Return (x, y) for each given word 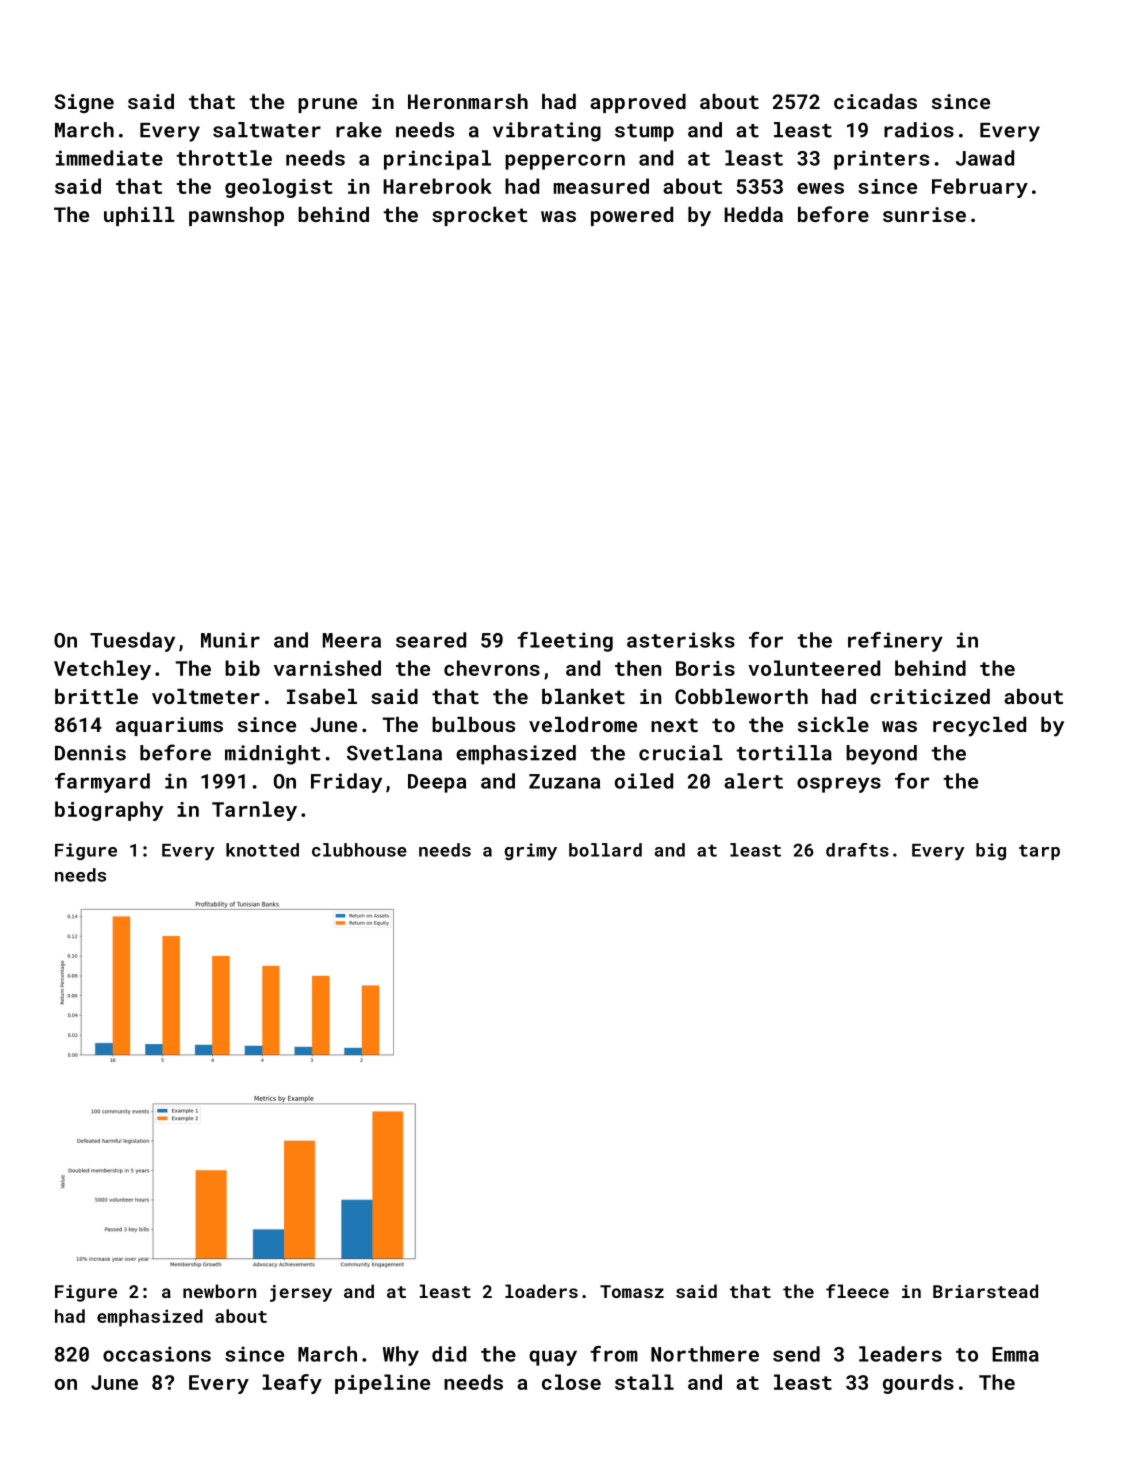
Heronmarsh (468, 101)
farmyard (102, 783)
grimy (531, 852)
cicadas (875, 101)
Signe (84, 103)
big (991, 851)
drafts (857, 850)
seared (431, 640)
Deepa (437, 783)
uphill (139, 216)
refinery (895, 642)
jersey (301, 1293)
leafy (292, 1384)
